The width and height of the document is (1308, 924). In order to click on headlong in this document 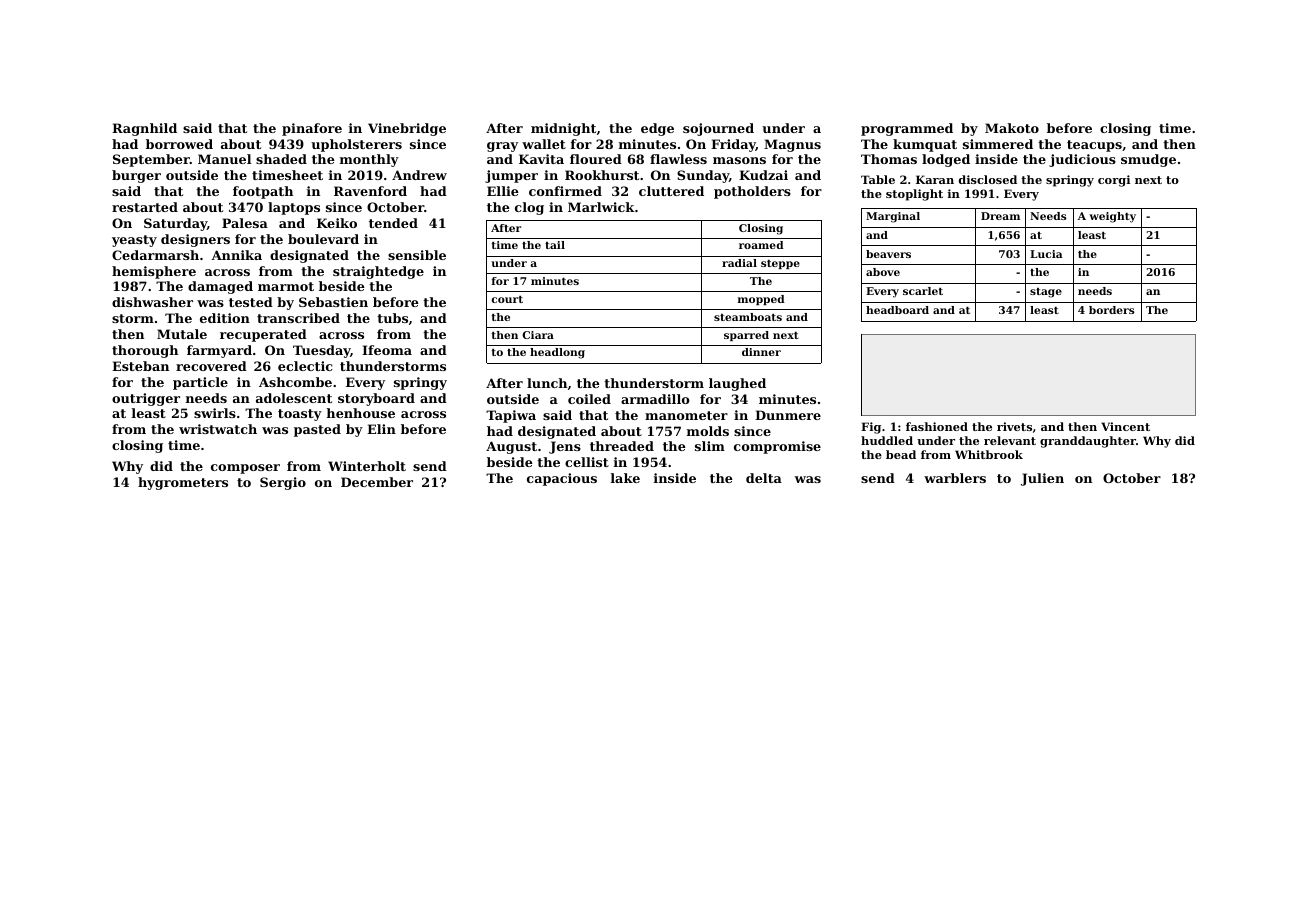, I will do `click(557, 353)`.
